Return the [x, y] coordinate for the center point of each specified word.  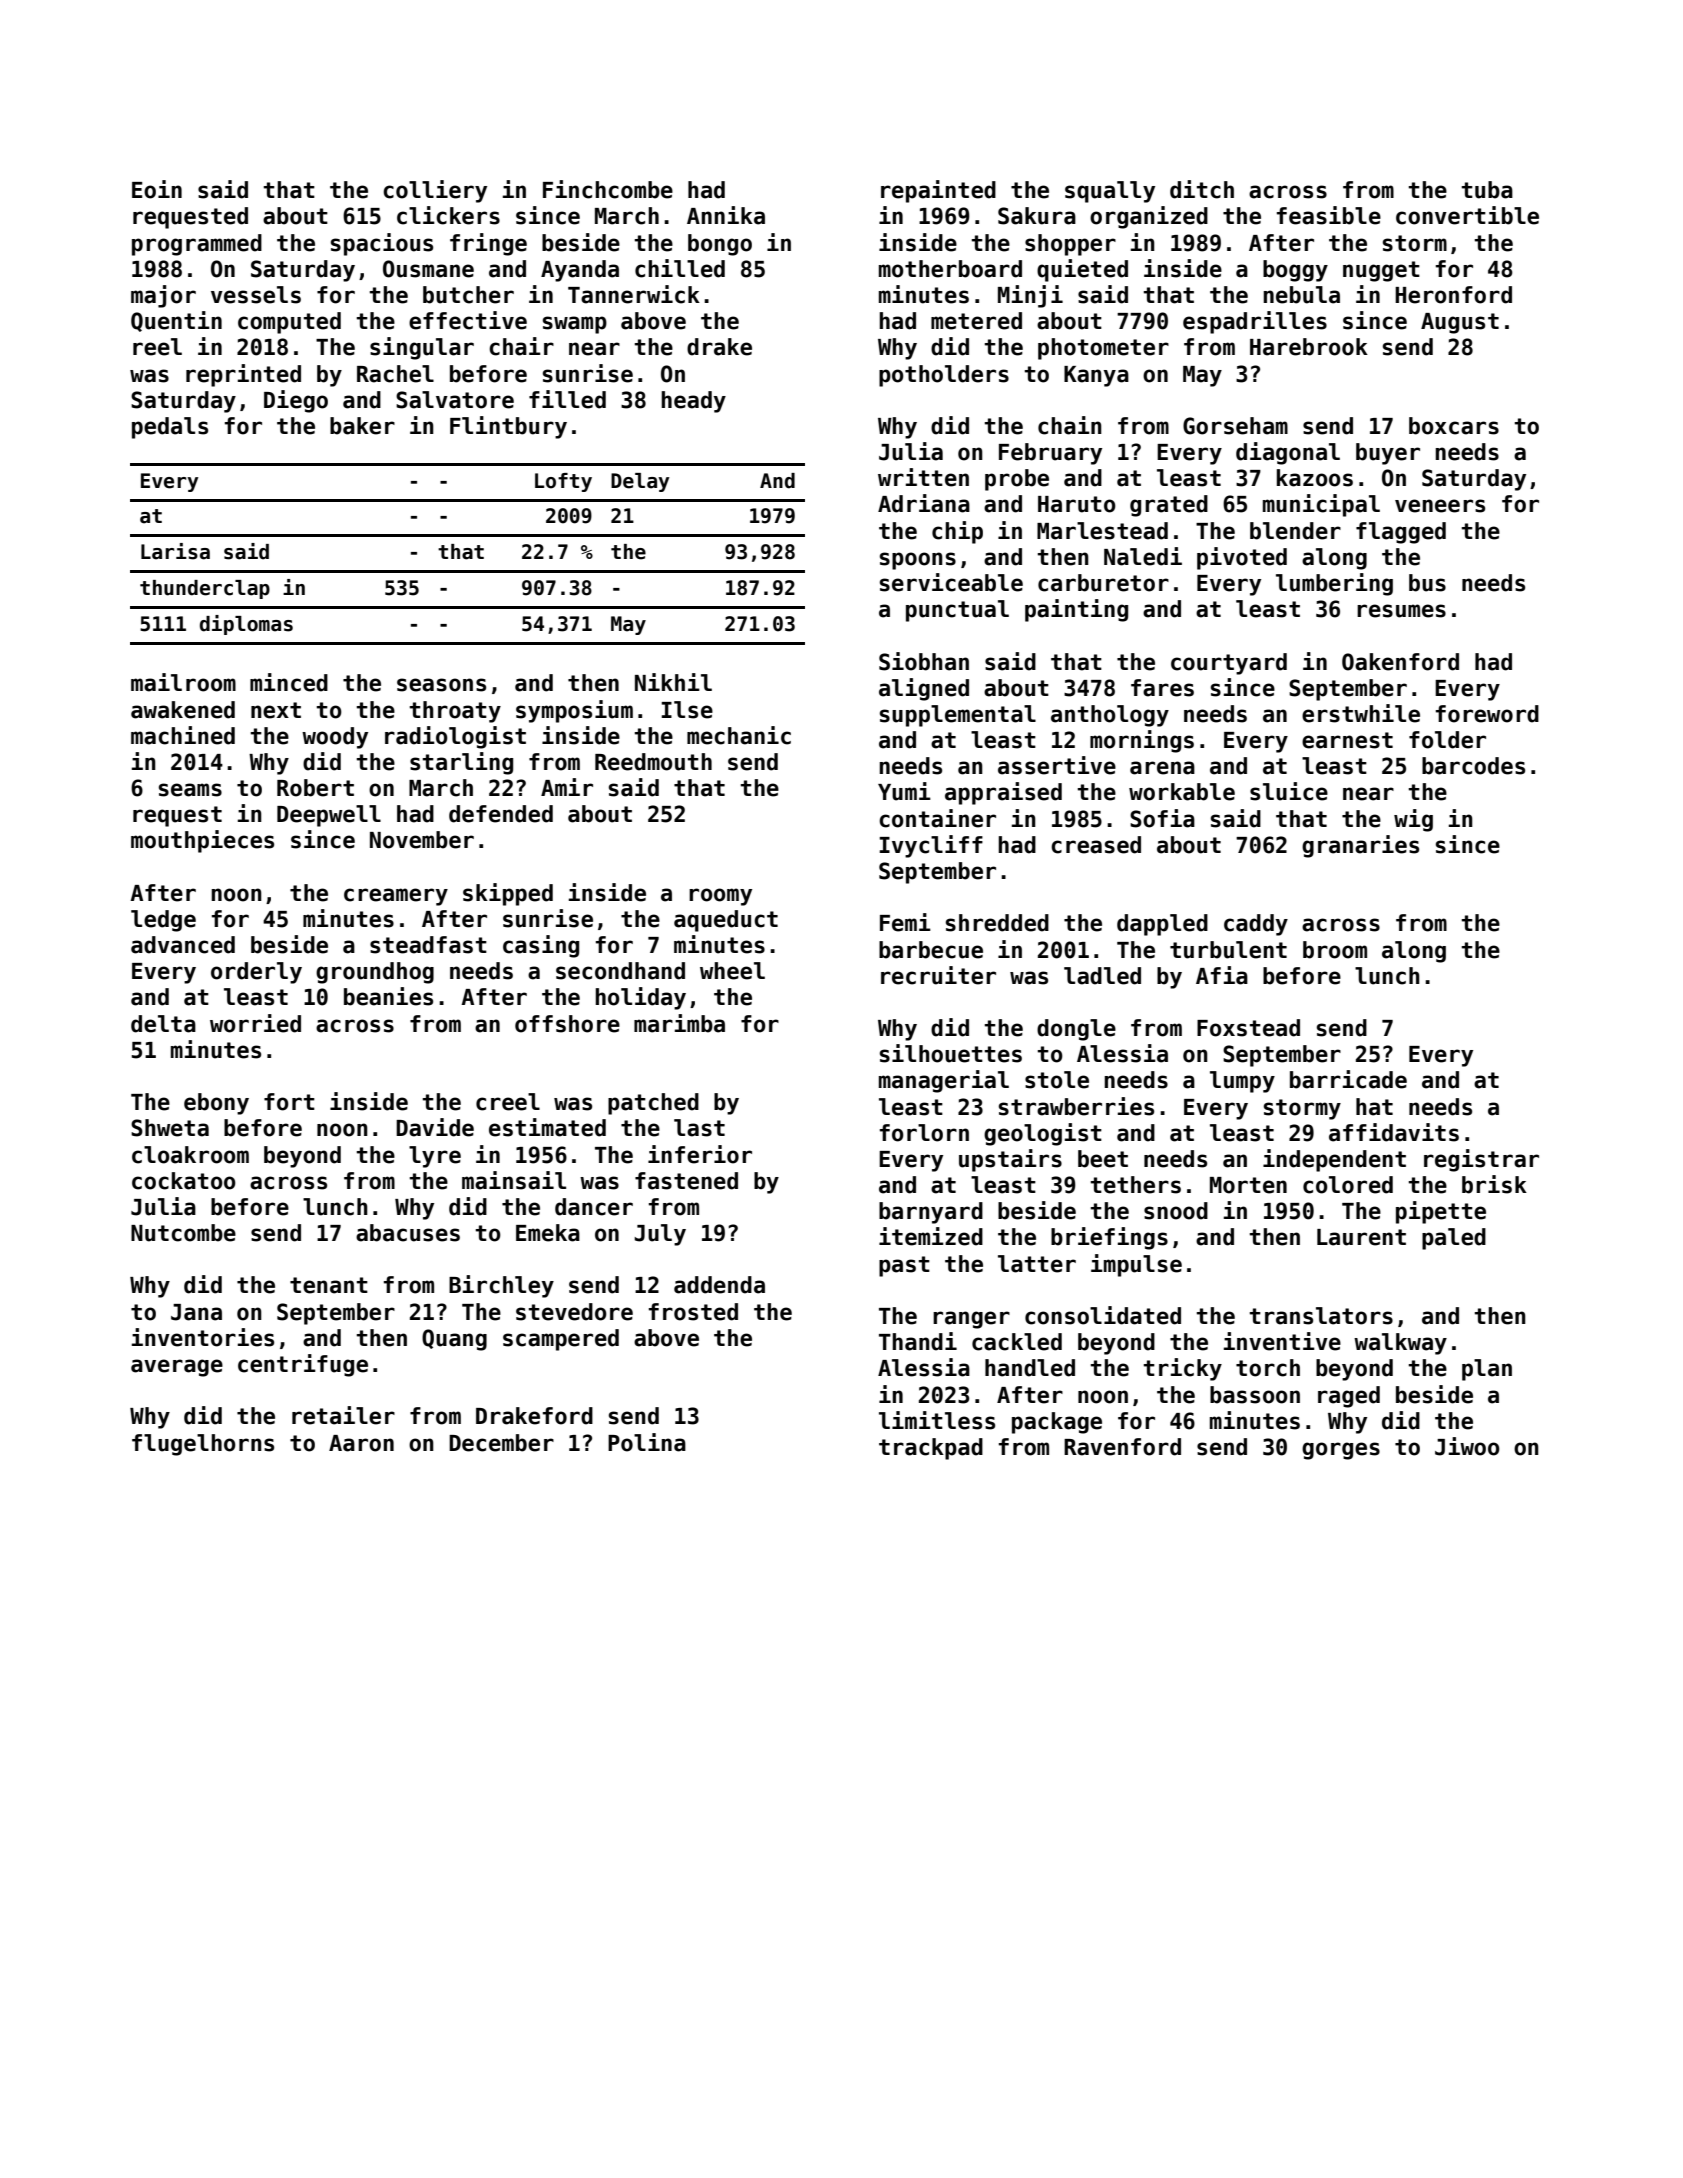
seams [190, 790]
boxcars [1454, 426]
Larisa [175, 551]
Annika [726, 215]
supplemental [958, 716]
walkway [1400, 1344]
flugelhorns [203, 1445]
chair [521, 346]
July [660, 1235]
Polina [647, 1442]
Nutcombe [183, 1233]
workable [1182, 792]
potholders [944, 376]
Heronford [1453, 295]
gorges [1341, 1451]
